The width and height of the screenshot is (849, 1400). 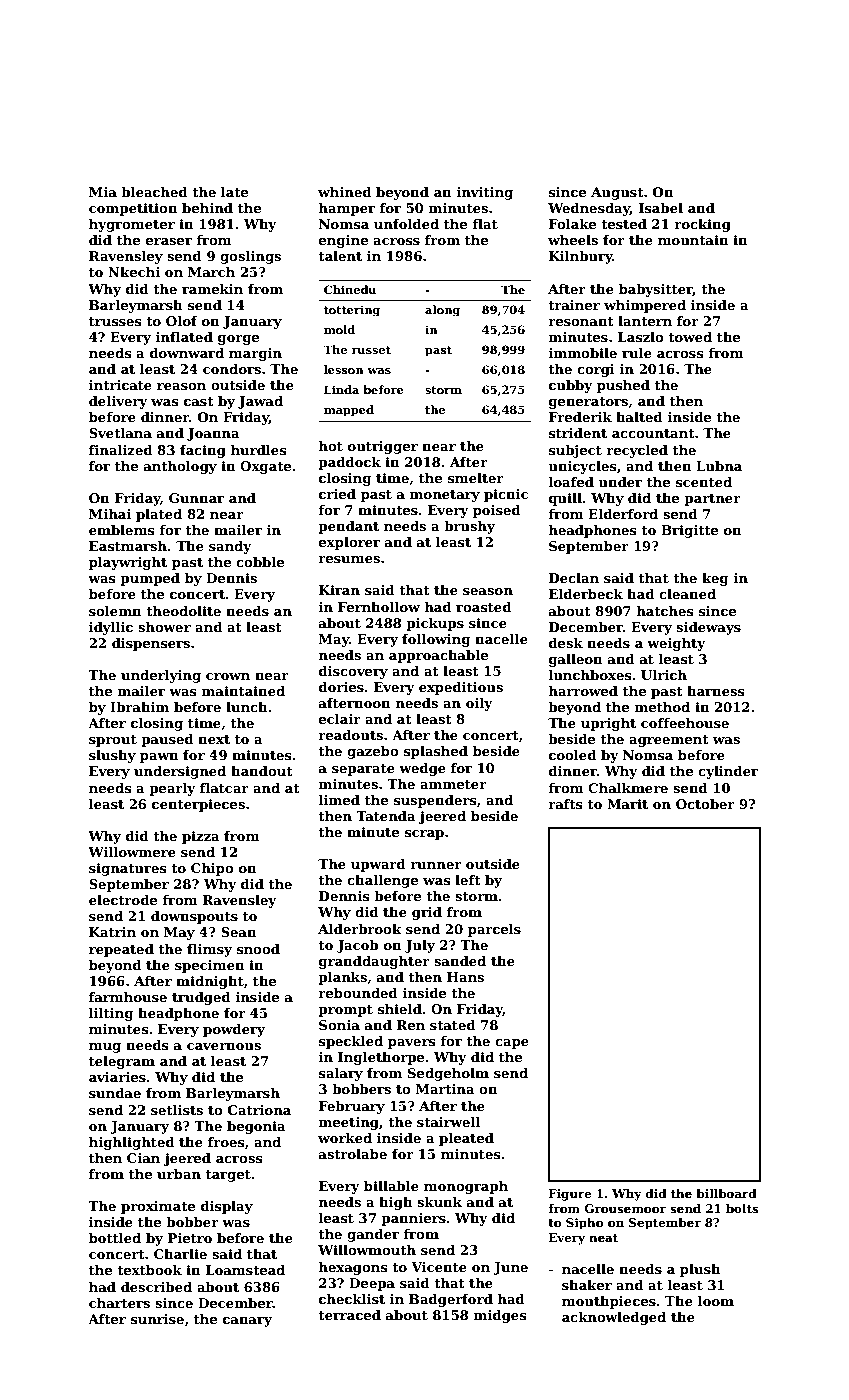 I want to click on bleached, so click(x=154, y=192).
